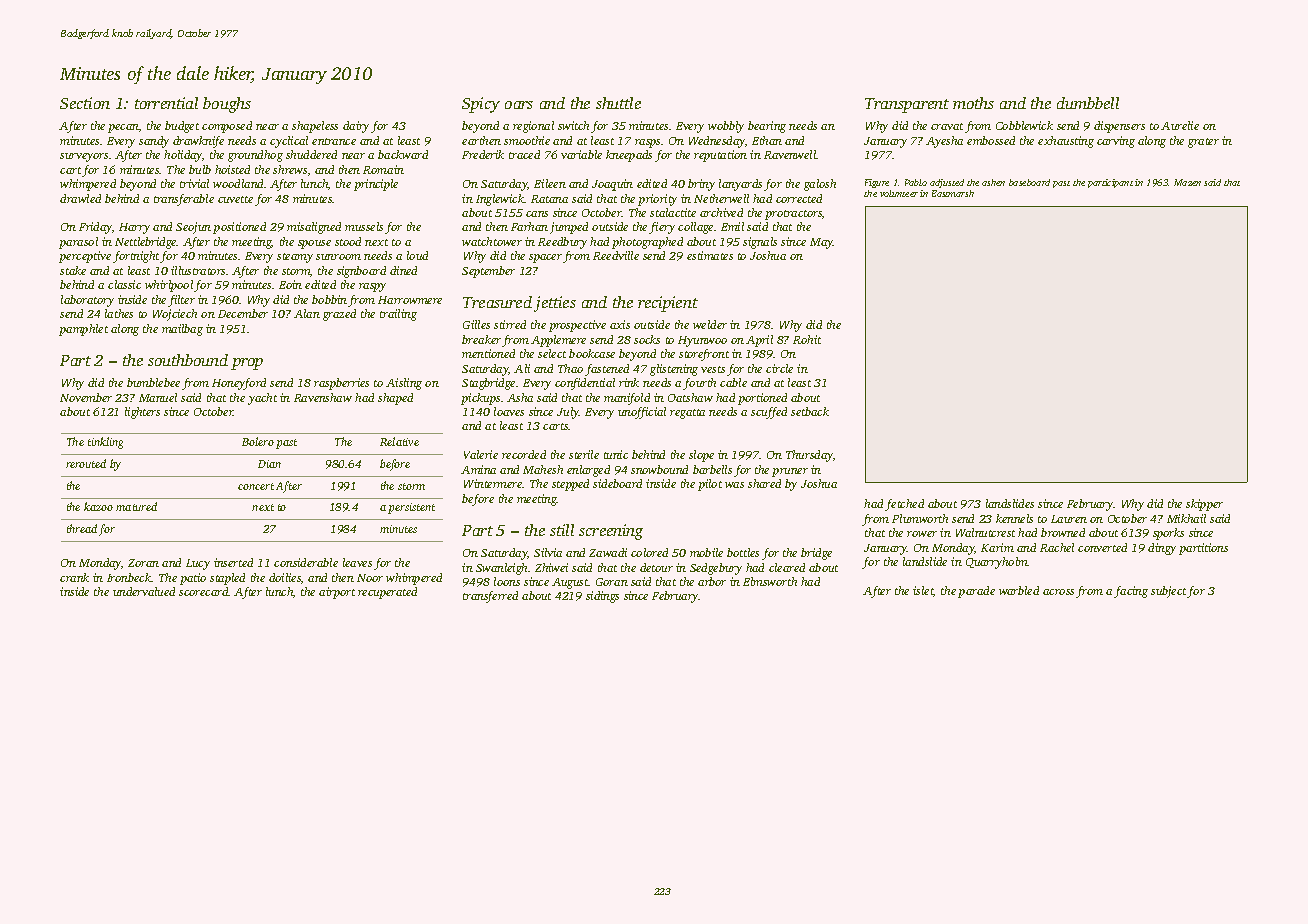 The height and width of the image is (924, 1308). Describe the element at coordinates (524, 454) in the image. I see `recorded` at that location.
